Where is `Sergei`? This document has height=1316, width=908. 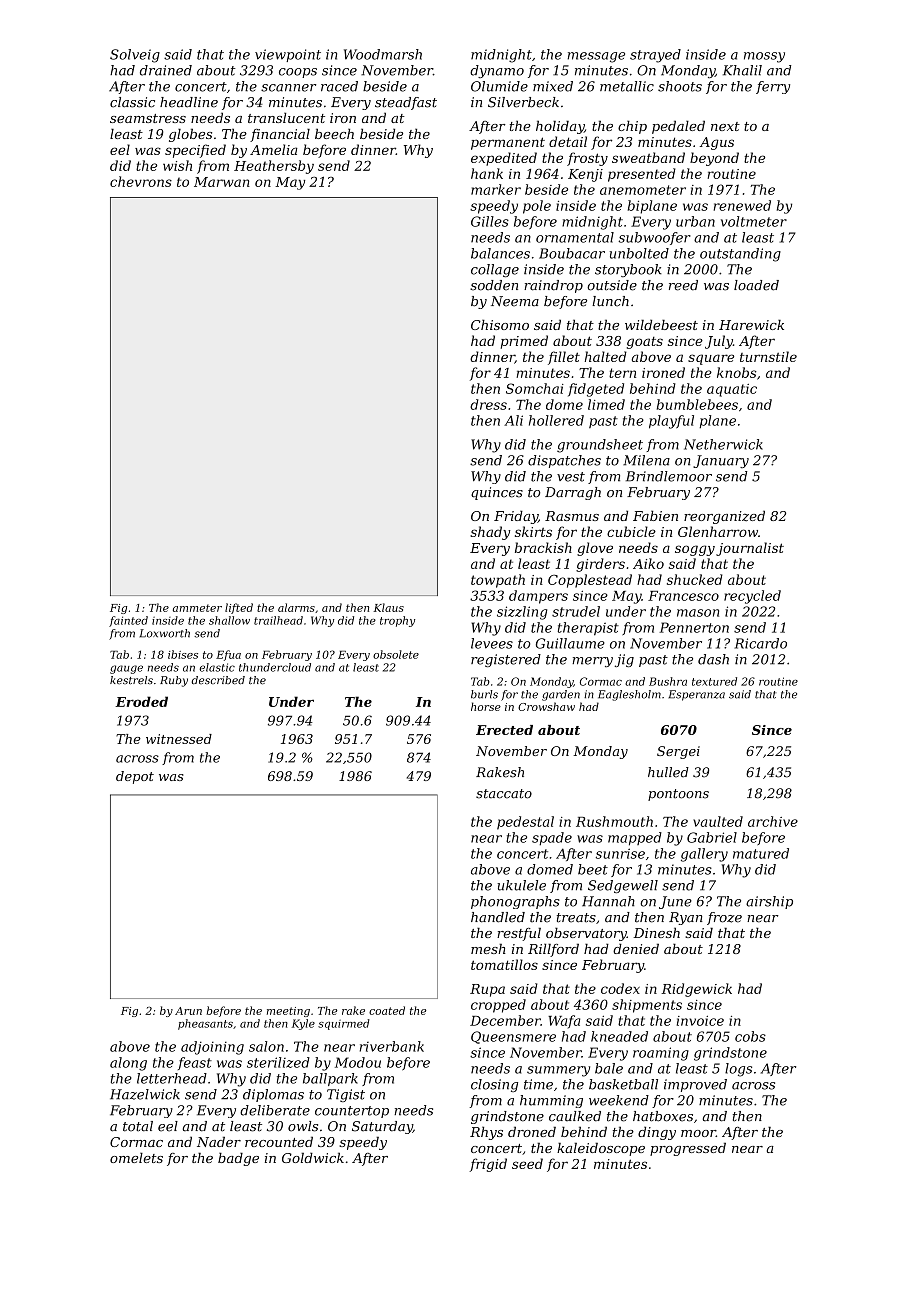
Sergei is located at coordinates (678, 752).
